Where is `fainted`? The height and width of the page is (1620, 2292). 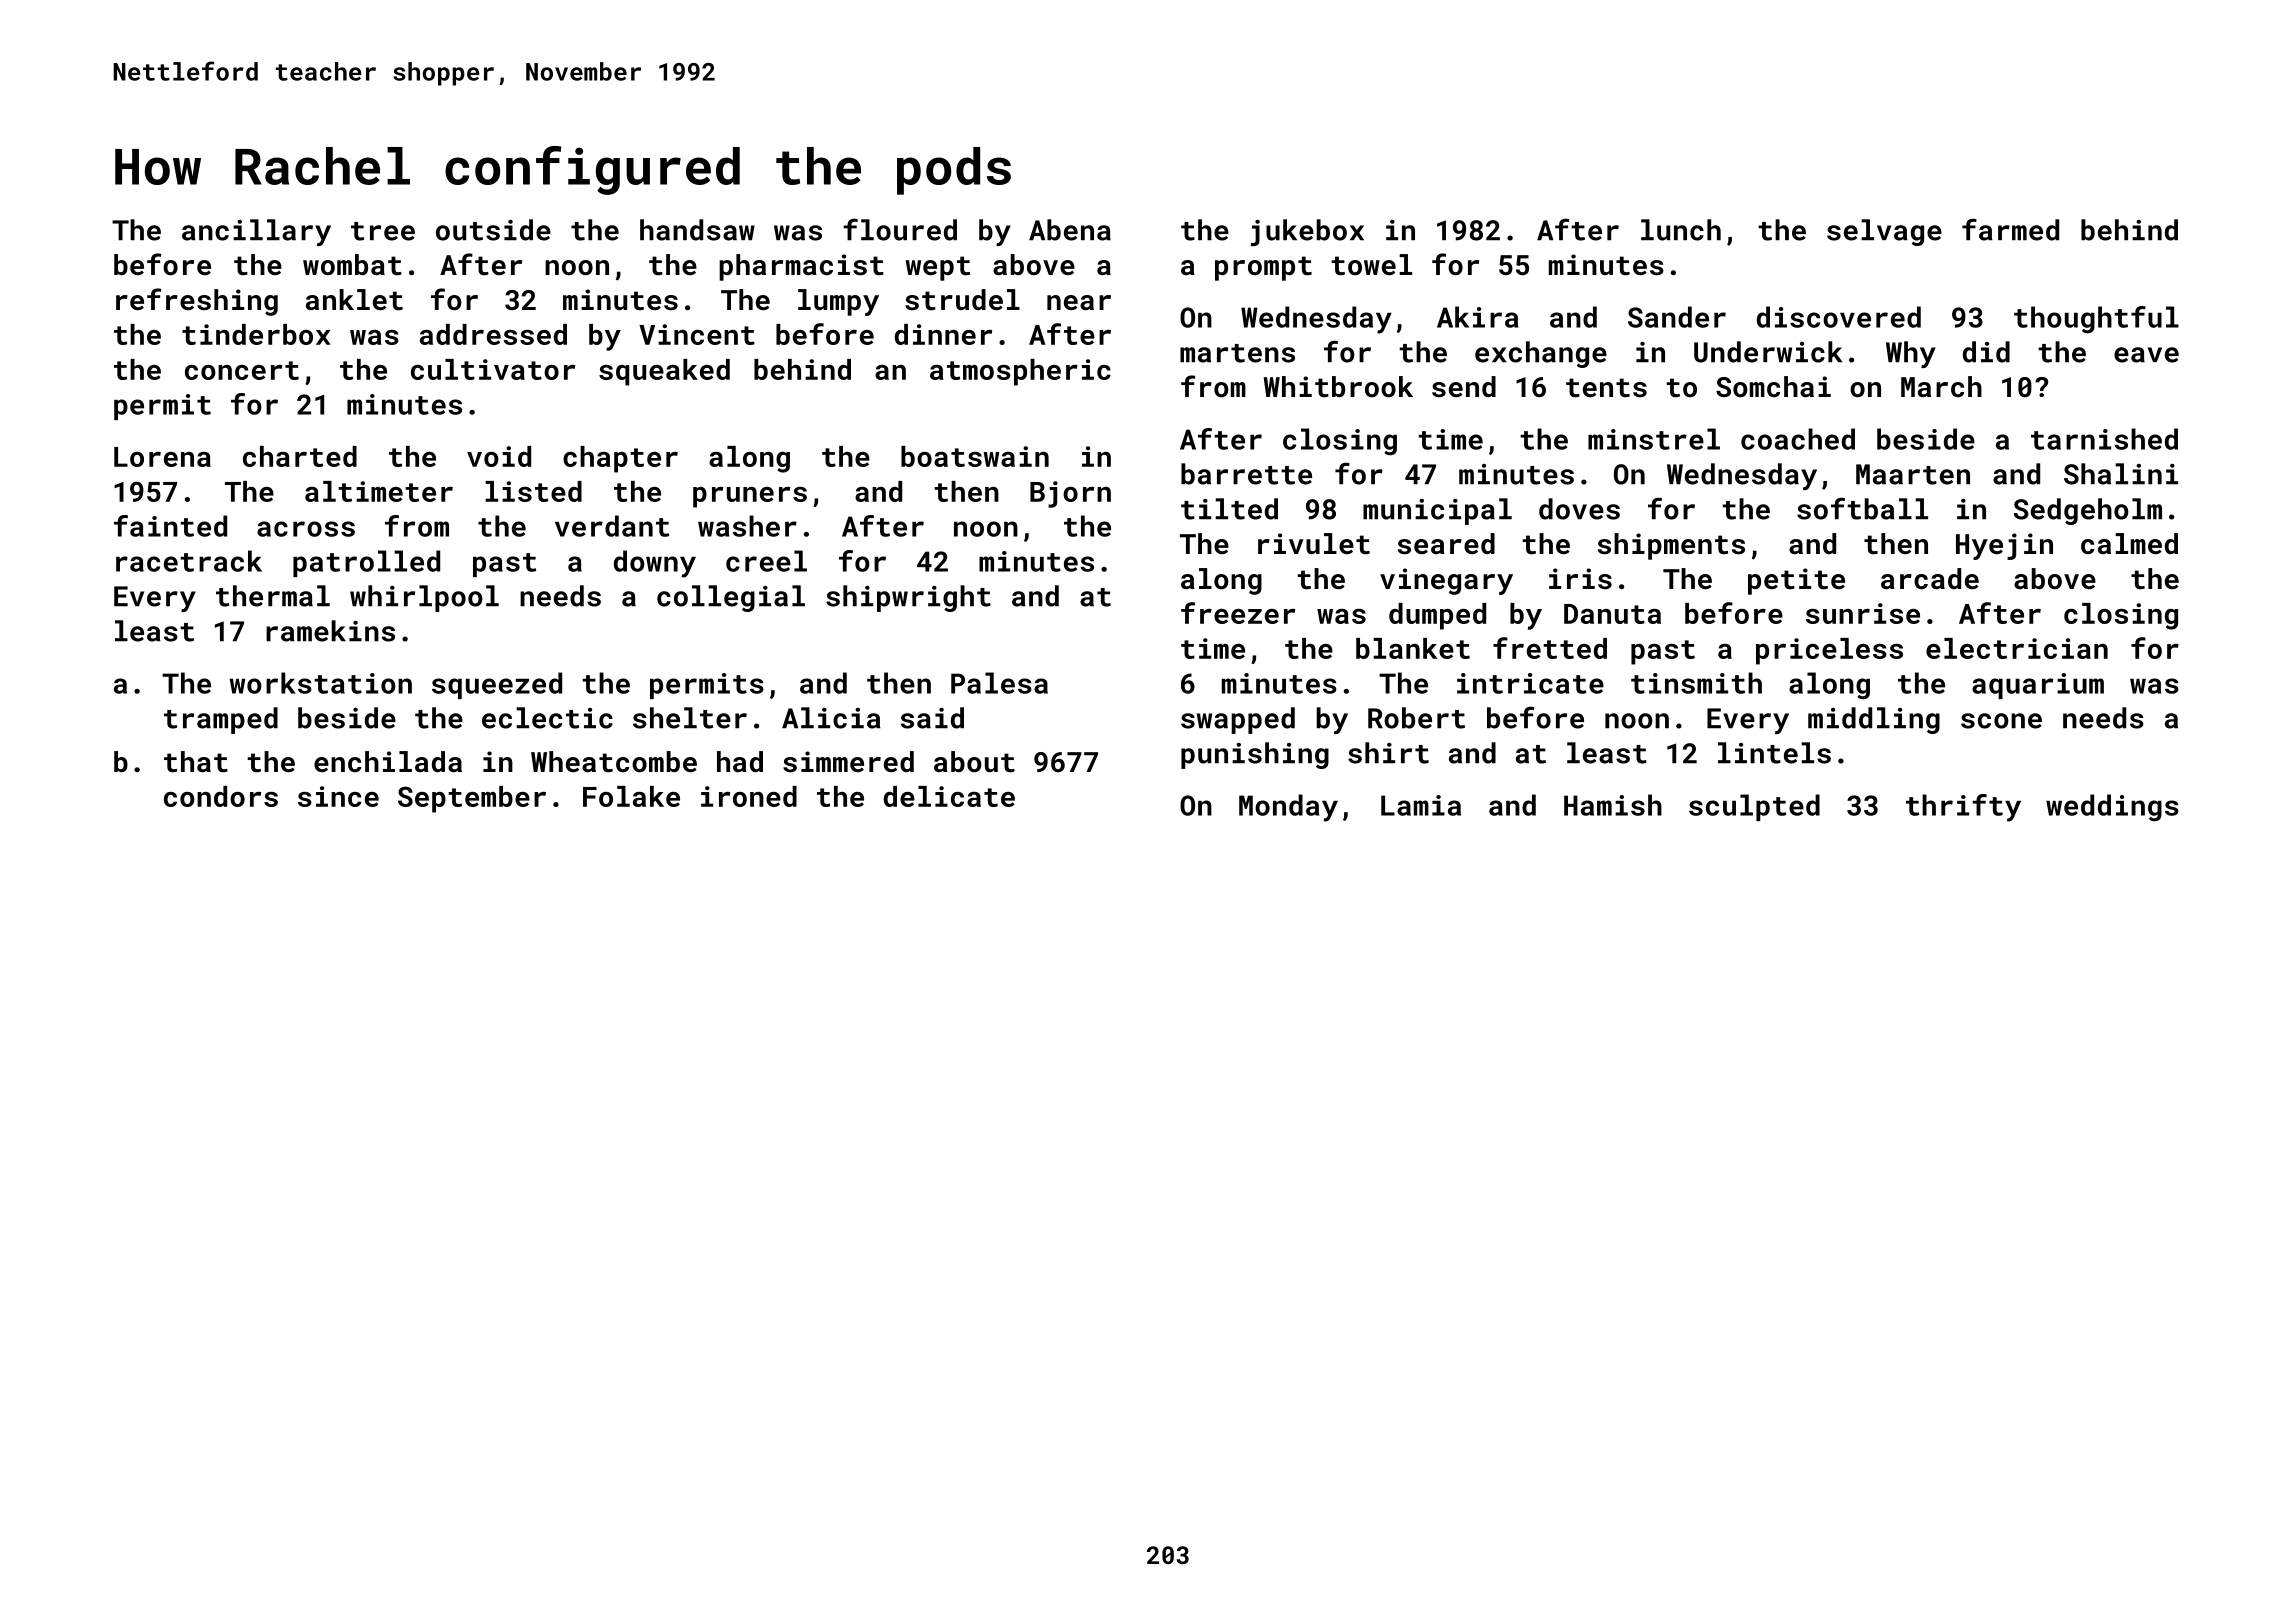
fainted is located at coordinates (170, 526).
